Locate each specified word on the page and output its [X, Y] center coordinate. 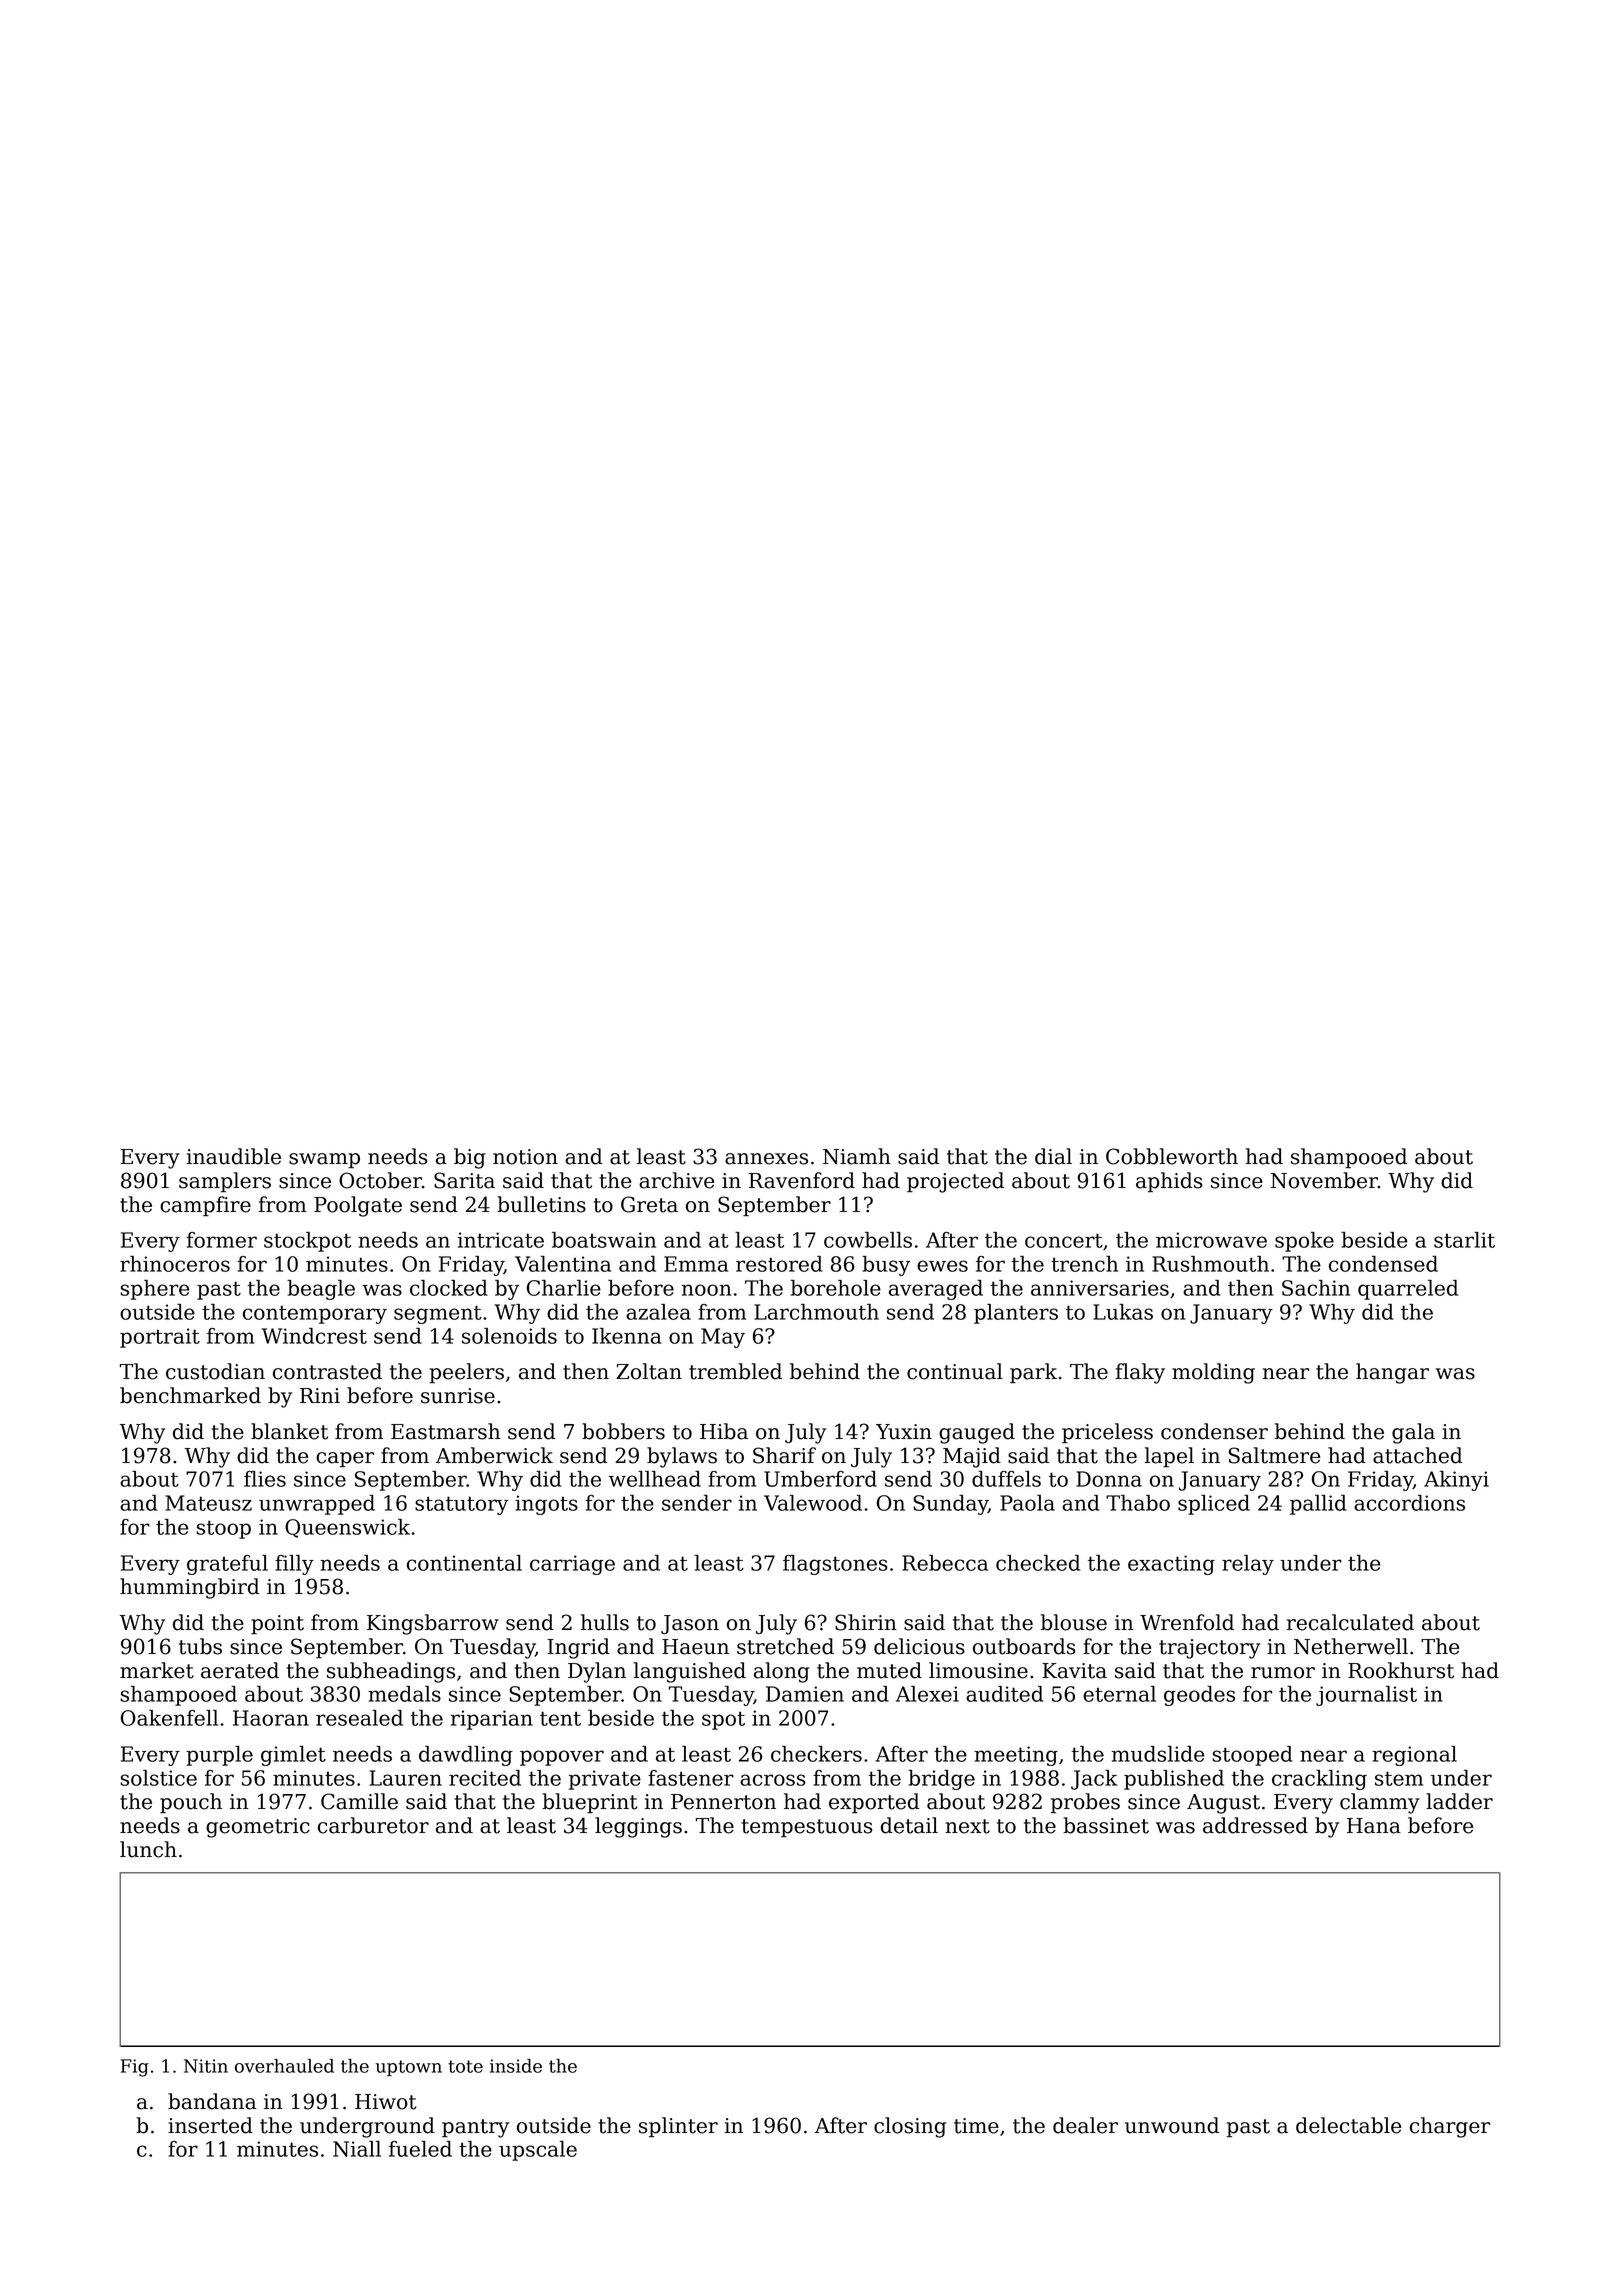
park [1033, 1373]
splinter [678, 2127]
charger [1450, 2127]
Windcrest [314, 1336]
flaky [1140, 1373]
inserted [210, 2125]
